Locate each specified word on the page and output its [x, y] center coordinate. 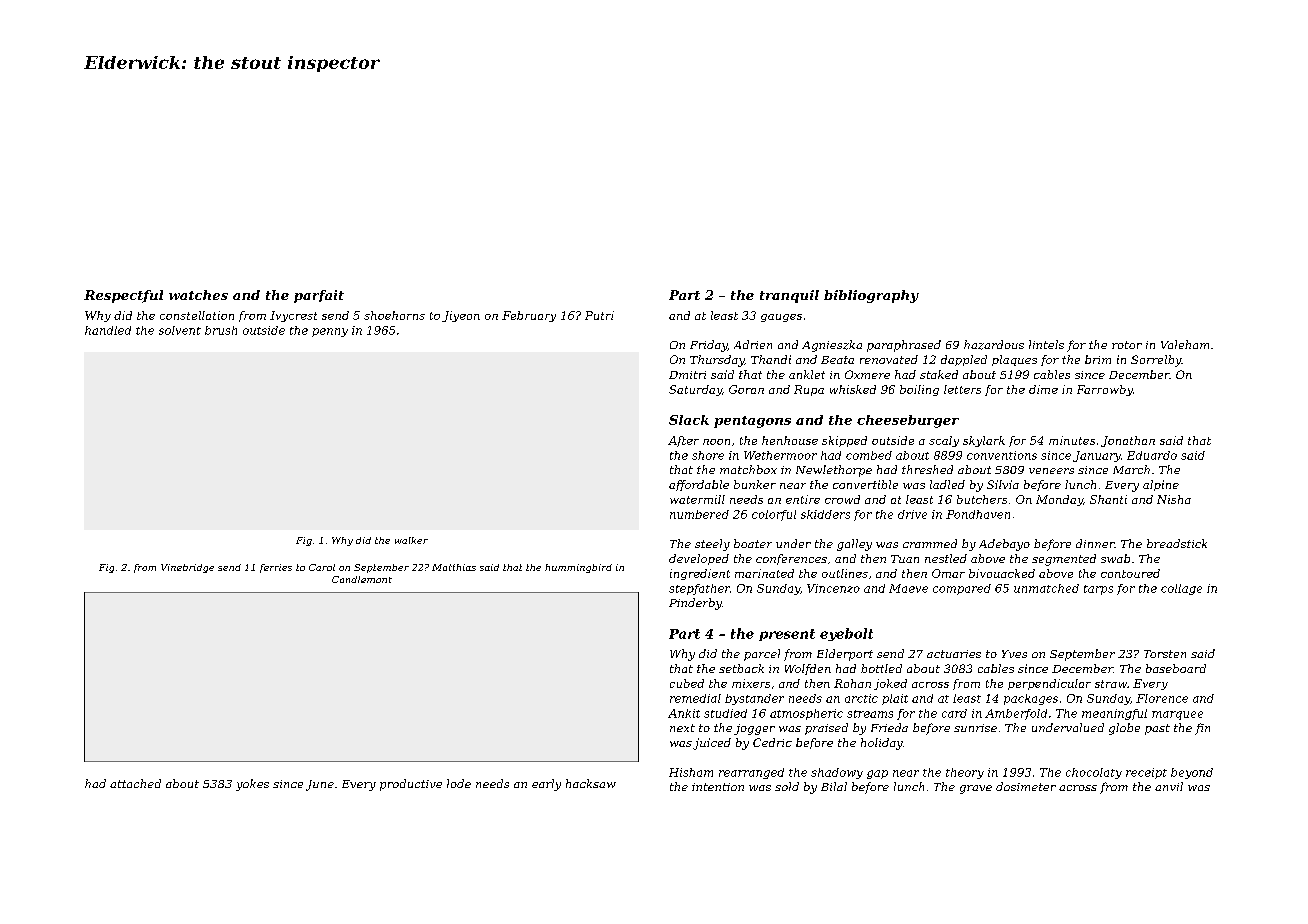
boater [753, 543]
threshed [927, 469]
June [320, 785]
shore [708, 455]
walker [411, 540]
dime [1043, 389]
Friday [708, 346]
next [682, 728]
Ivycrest [293, 316]
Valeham [1185, 344]
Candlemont [362, 579]
